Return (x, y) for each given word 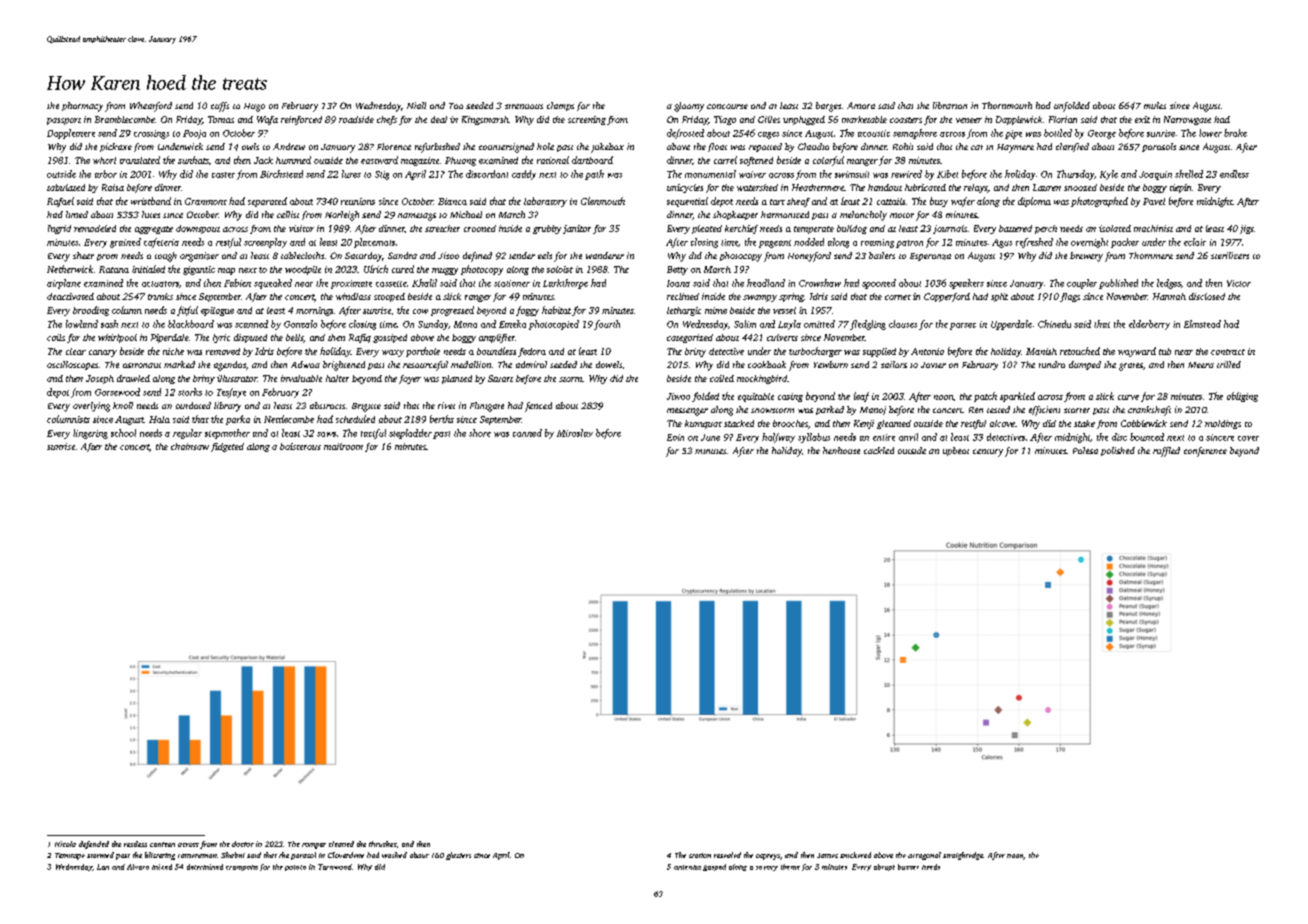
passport (64, 121)
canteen (162, 844)
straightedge (963, 856)
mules (1155, 105)
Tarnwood (335, 867)
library (227, 407)
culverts (782, 337)
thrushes (382, 844)
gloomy (689, 107)
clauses (903, 324)
